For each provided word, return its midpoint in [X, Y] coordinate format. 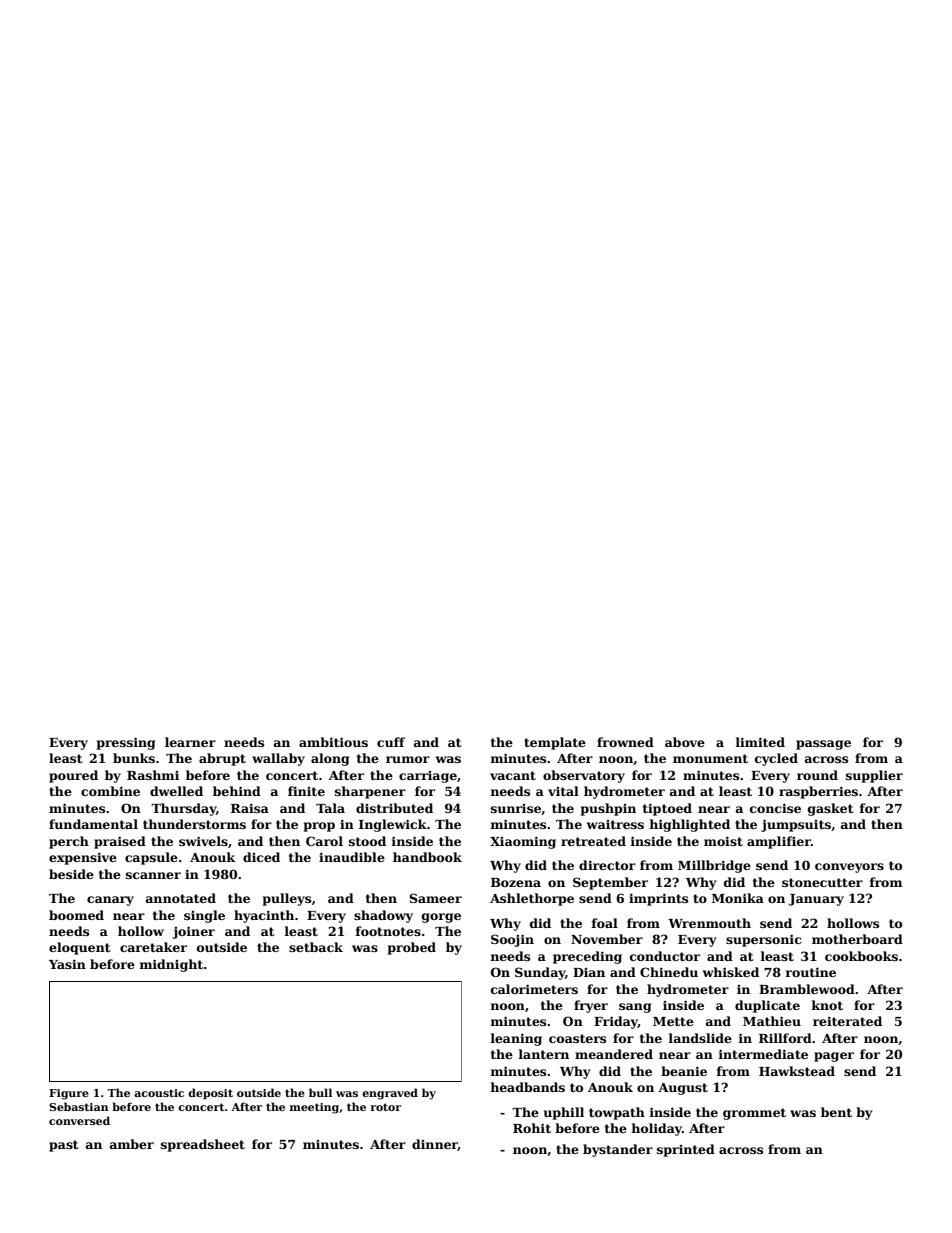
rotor [386, 1107]
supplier [874, 776]
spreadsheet [203, 1145]
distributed [394, 808]
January [816, 900]
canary [110, 901]
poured [73, 776]
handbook [427, 857]
